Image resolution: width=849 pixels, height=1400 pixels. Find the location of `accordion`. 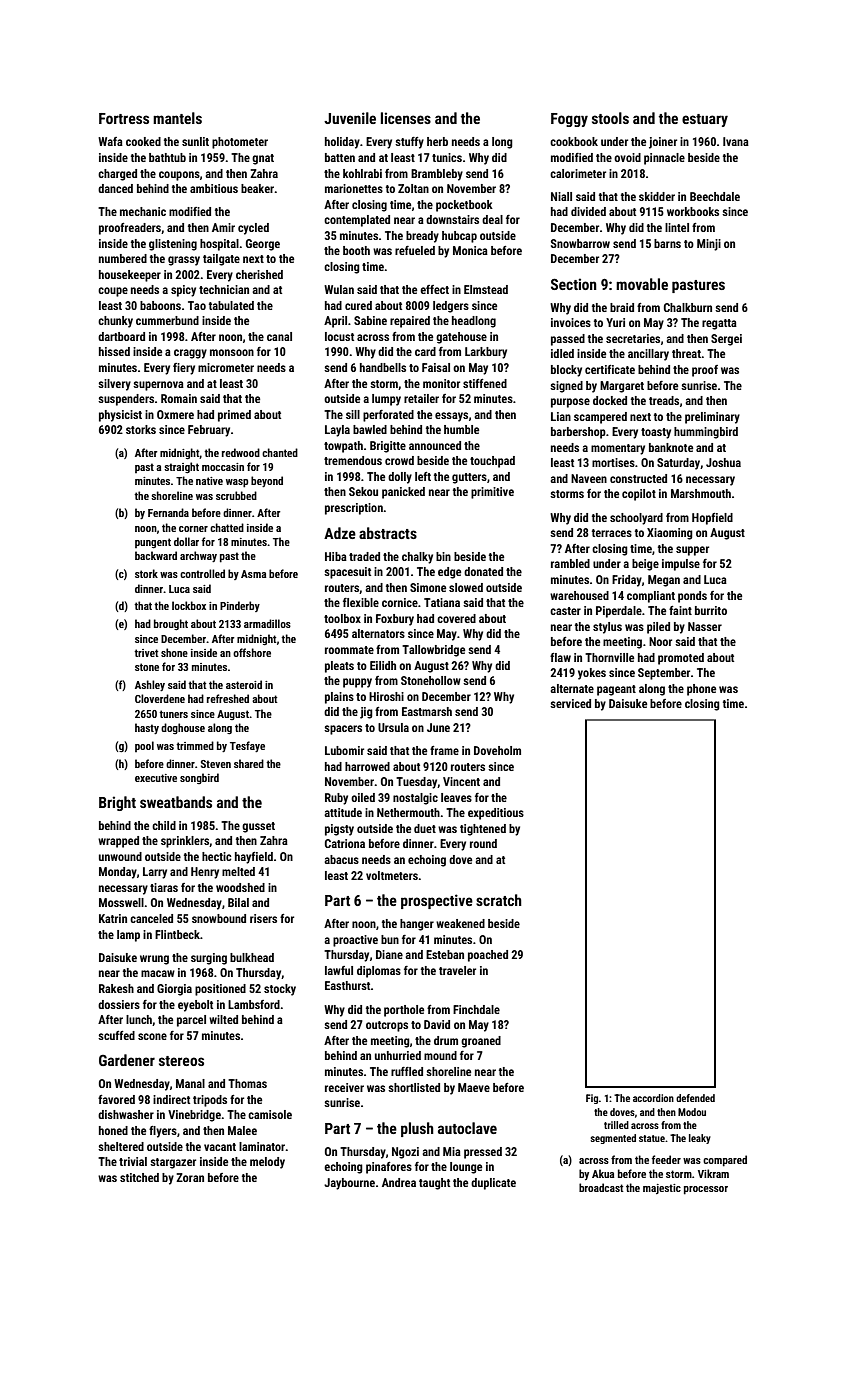

accordion is located at coordinates (653, 1098).
